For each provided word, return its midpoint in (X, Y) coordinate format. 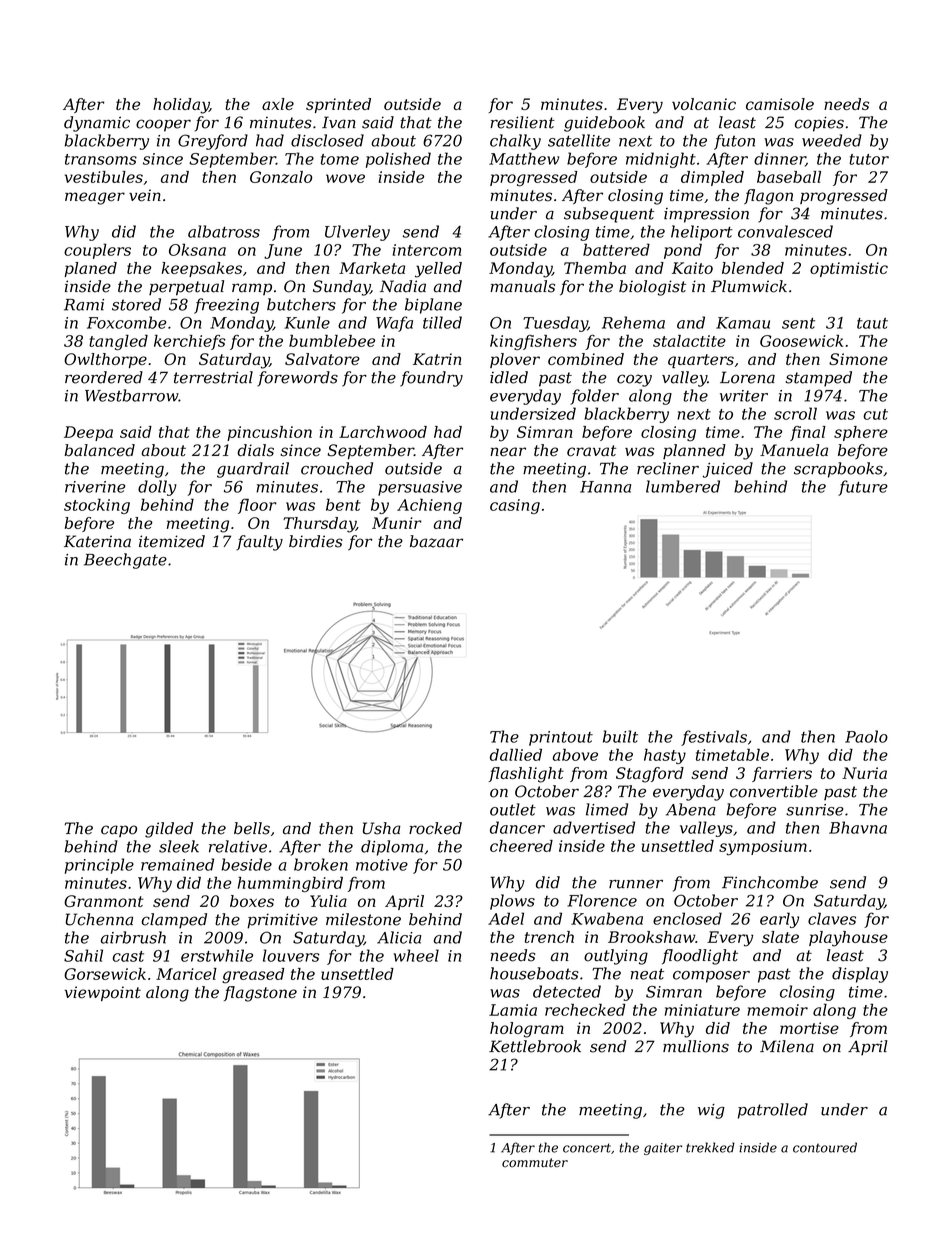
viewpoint (103, 993)
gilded (169, 830)
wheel (416, 955)
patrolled (773, 1111)
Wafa (394, 324)
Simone (858, 359)
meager (95, 198)
